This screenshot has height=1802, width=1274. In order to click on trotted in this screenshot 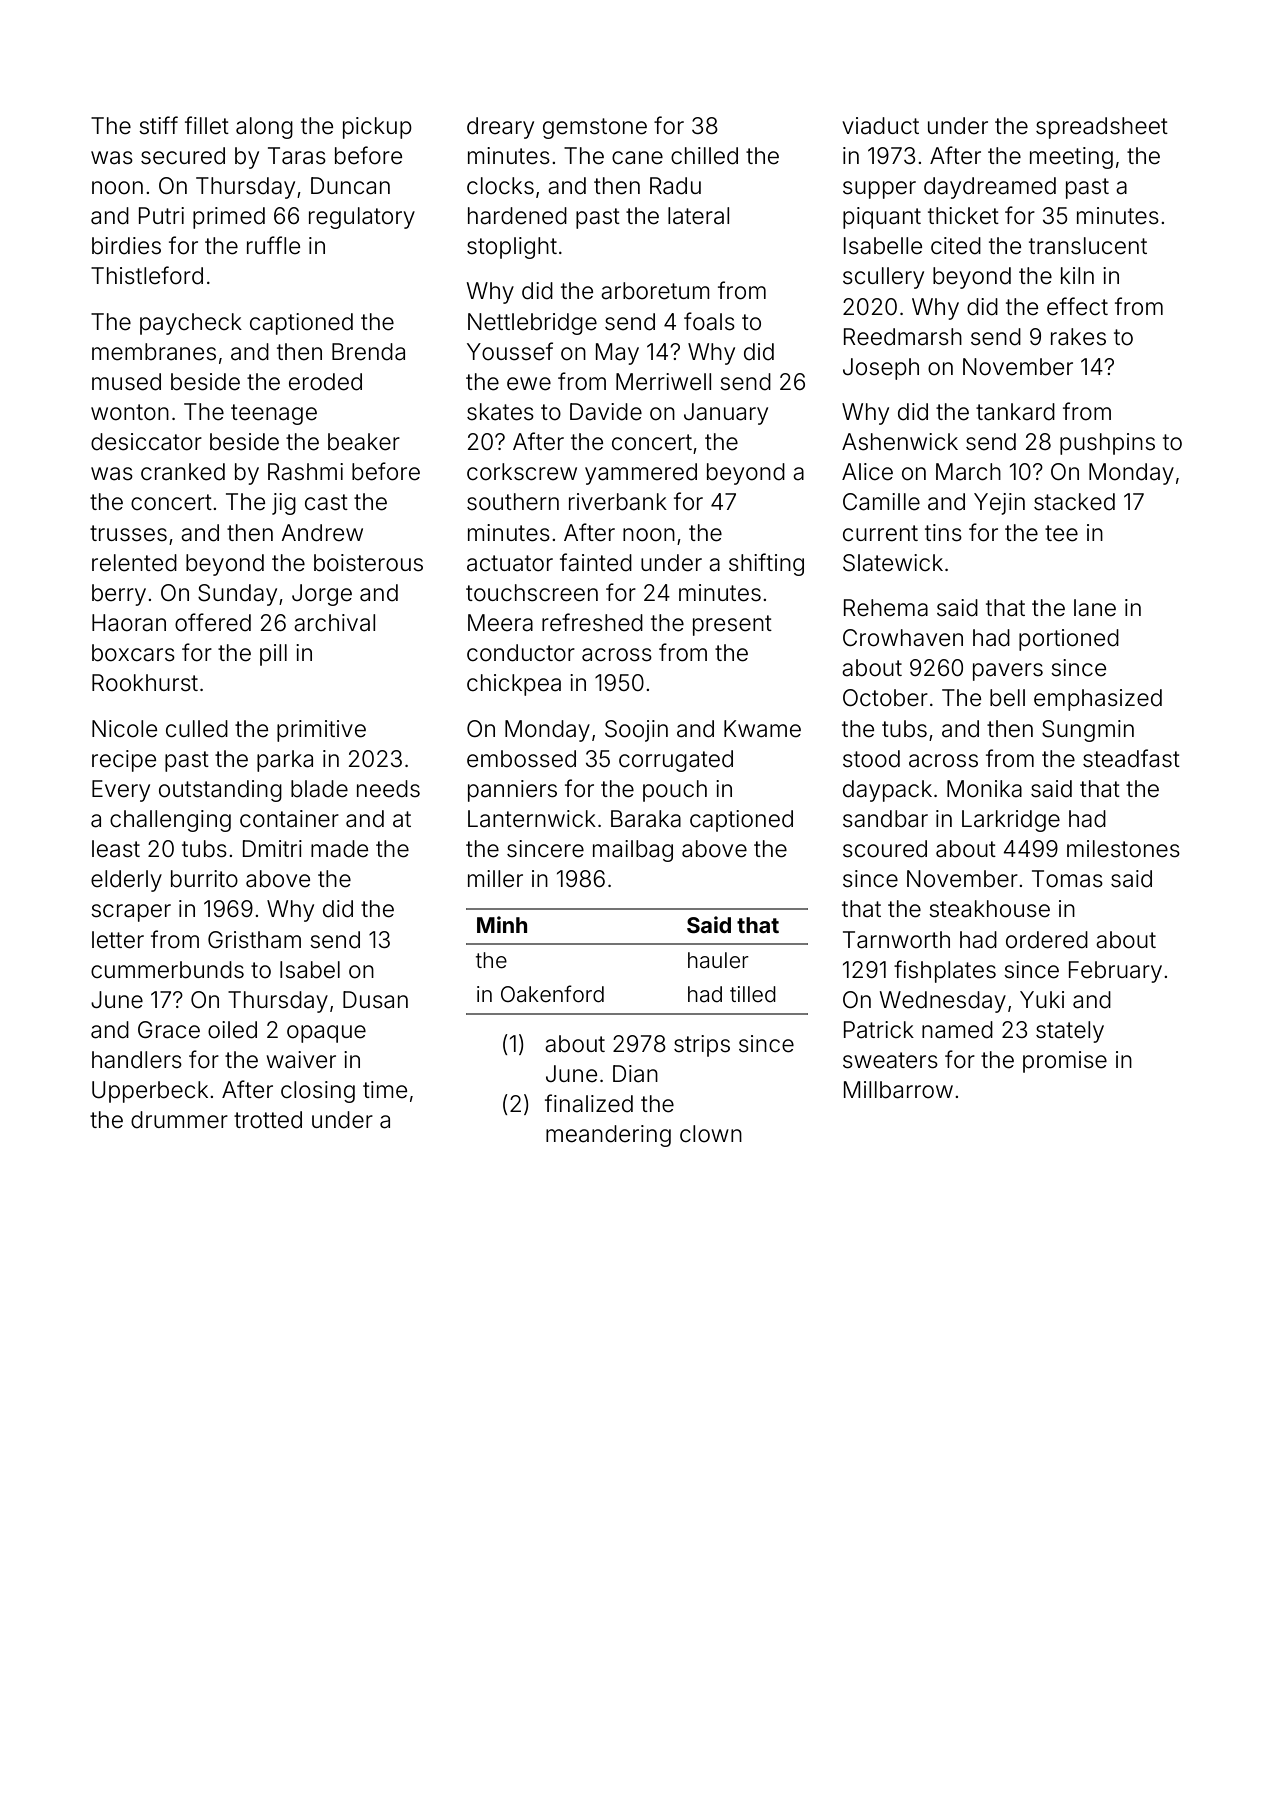, I will do `click(268, 1120)`.
